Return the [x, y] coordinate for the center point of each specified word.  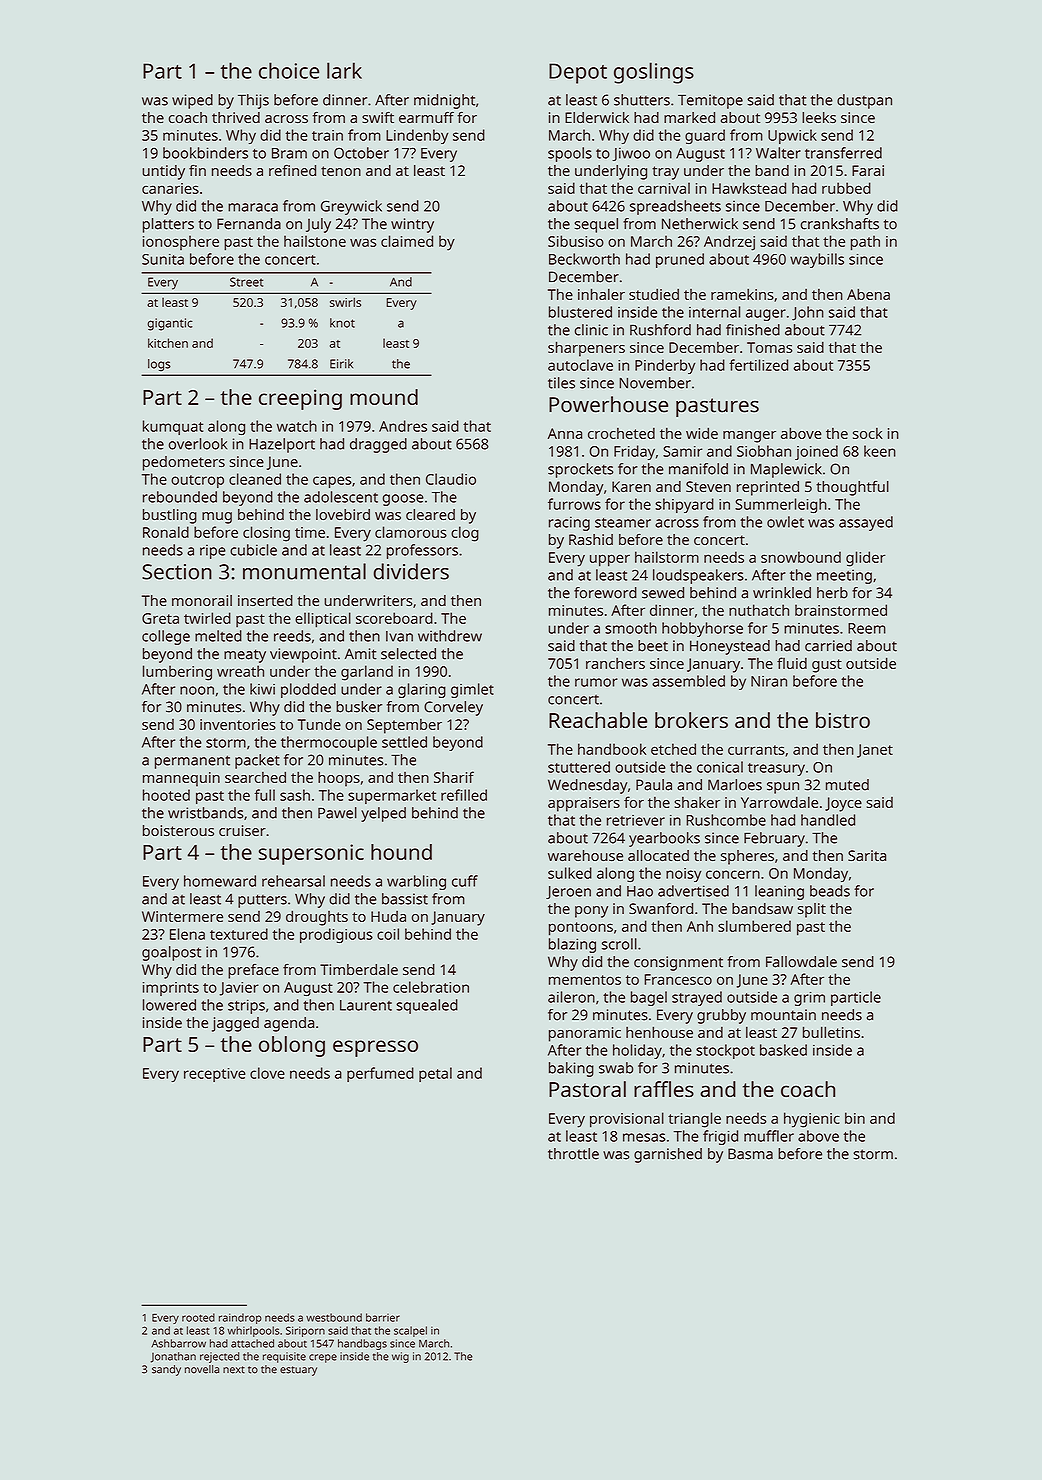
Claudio [451, 479]
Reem [867, 628]
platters [168, 225]
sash [295, 795]
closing [266, 534]
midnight [444, 101]
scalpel [410, 1331]
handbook [612, 749]
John [808, 313]
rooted [198, 1317]
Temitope [710, 101]
